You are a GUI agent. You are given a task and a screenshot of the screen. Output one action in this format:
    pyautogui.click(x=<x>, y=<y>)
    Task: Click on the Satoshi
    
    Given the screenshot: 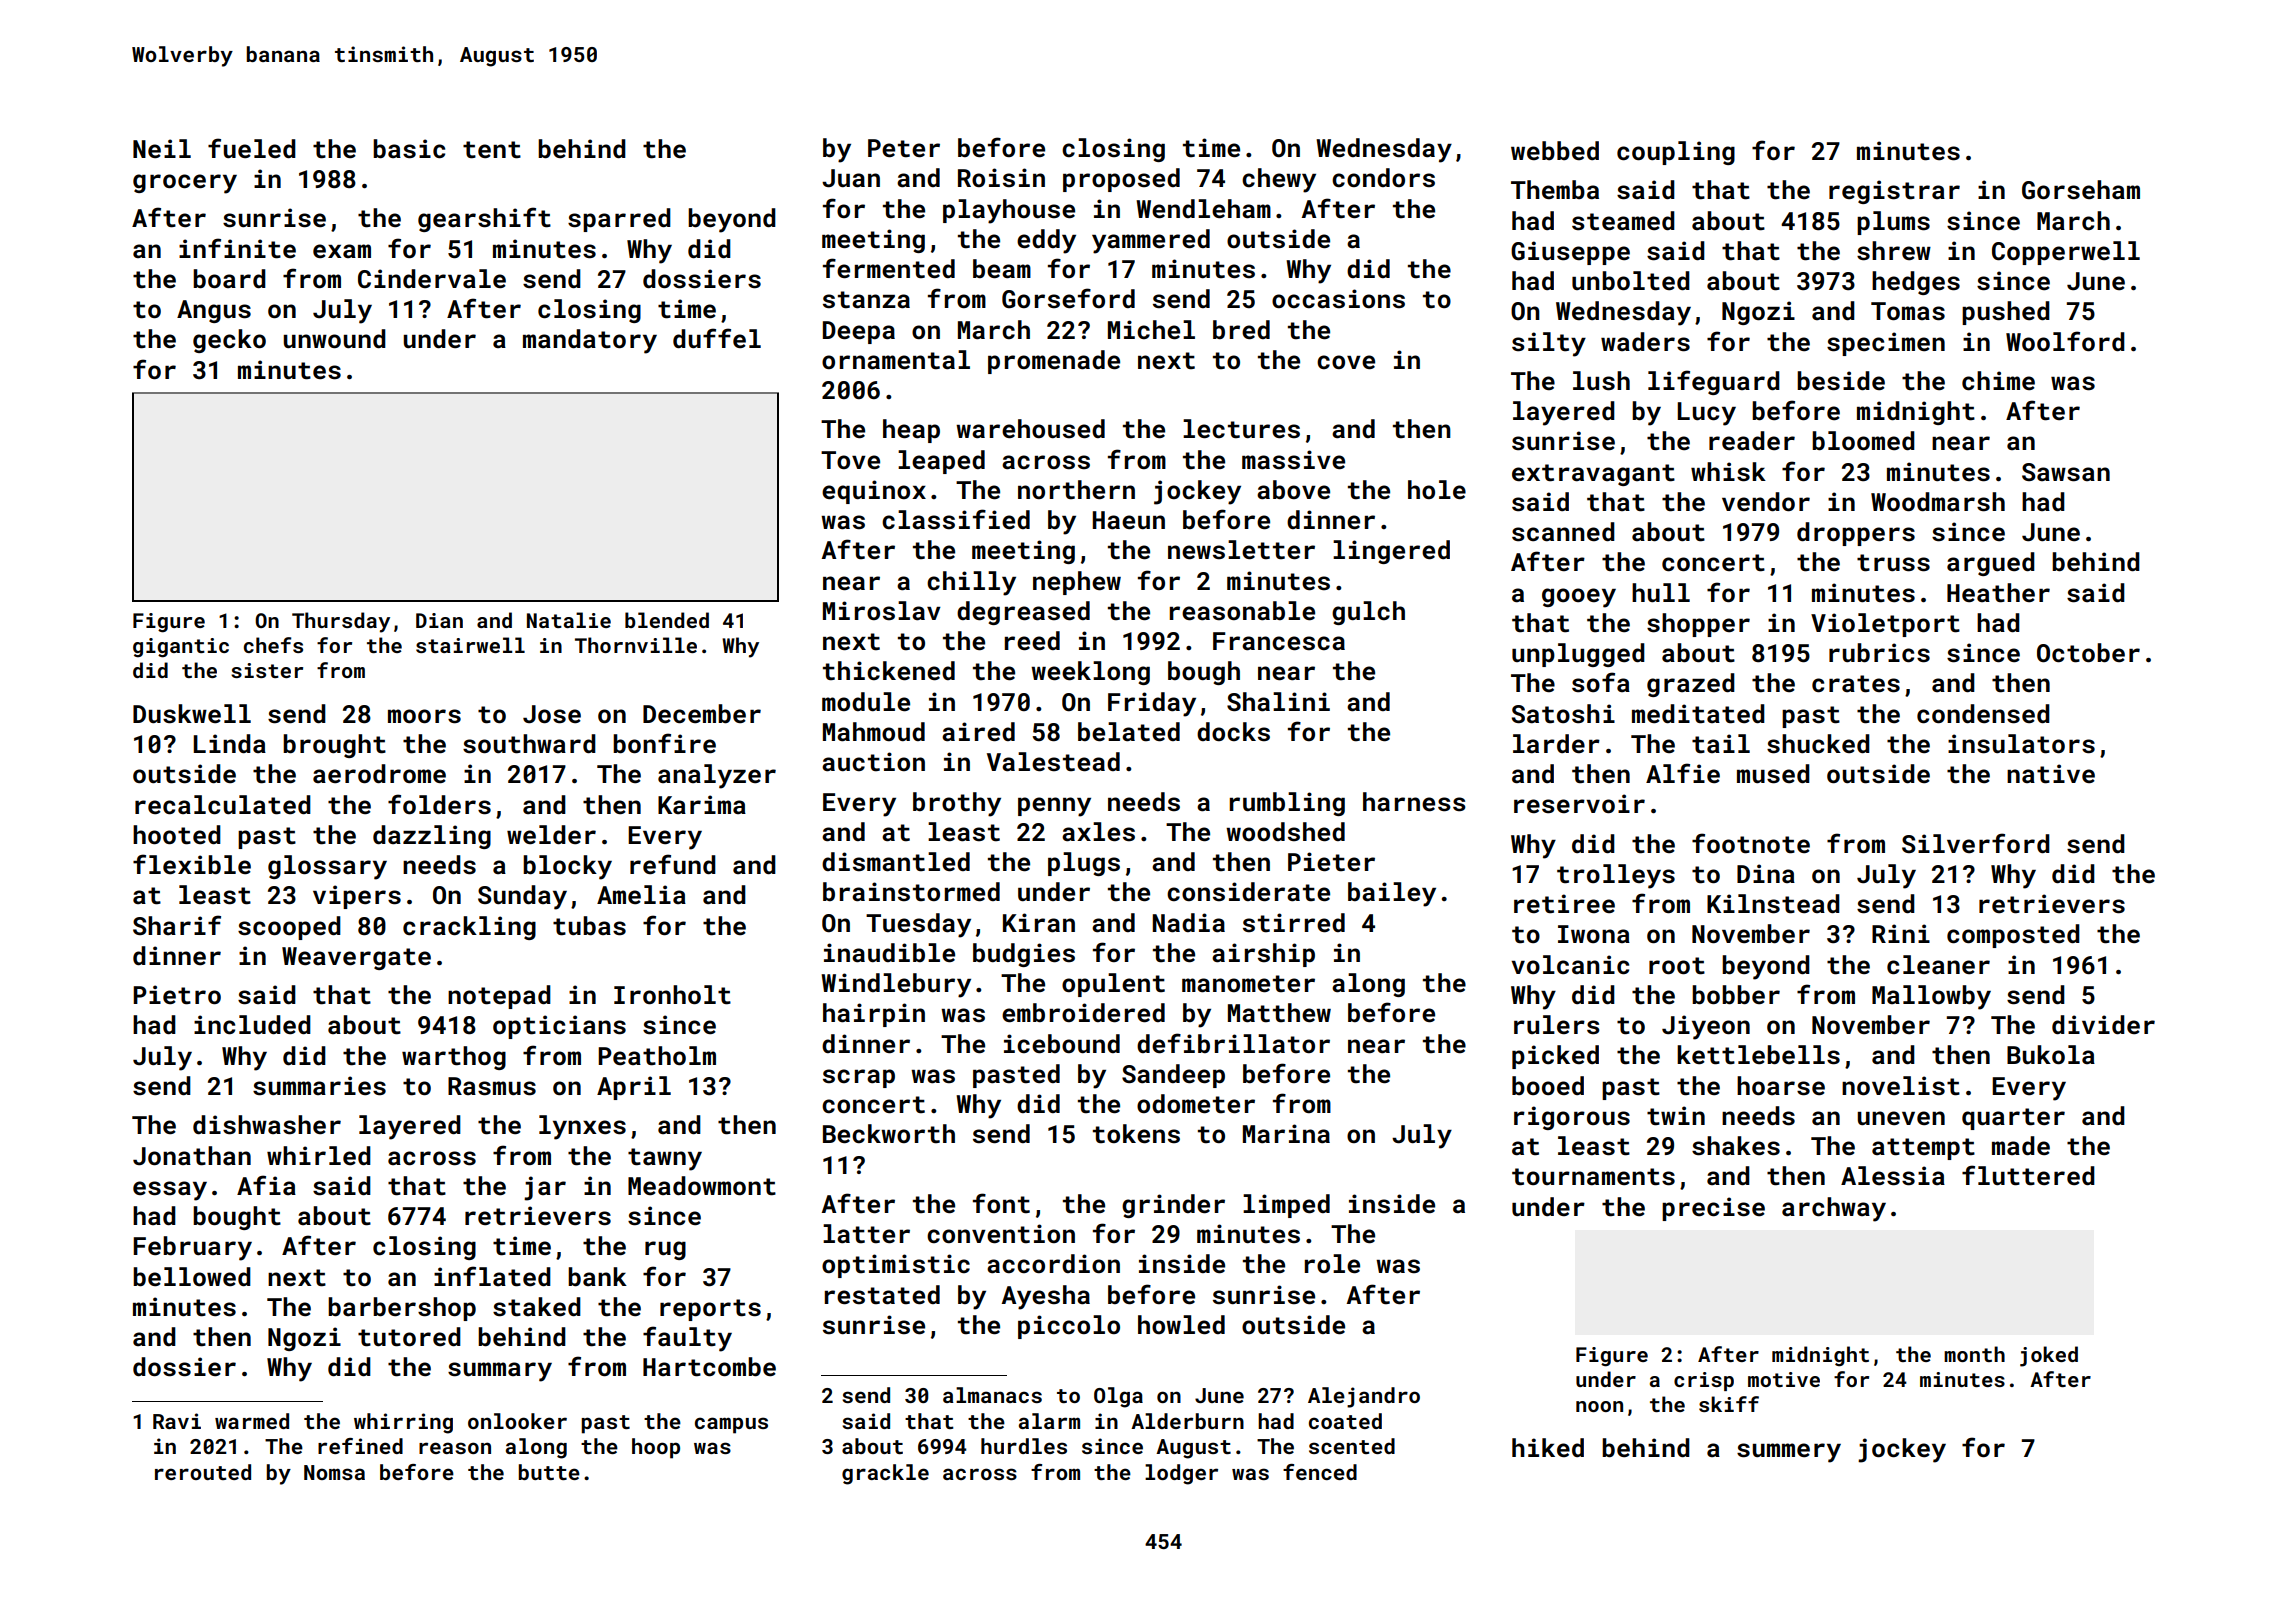 What is the action you would take?
    pyautogui.click(x=1563, y=714)
